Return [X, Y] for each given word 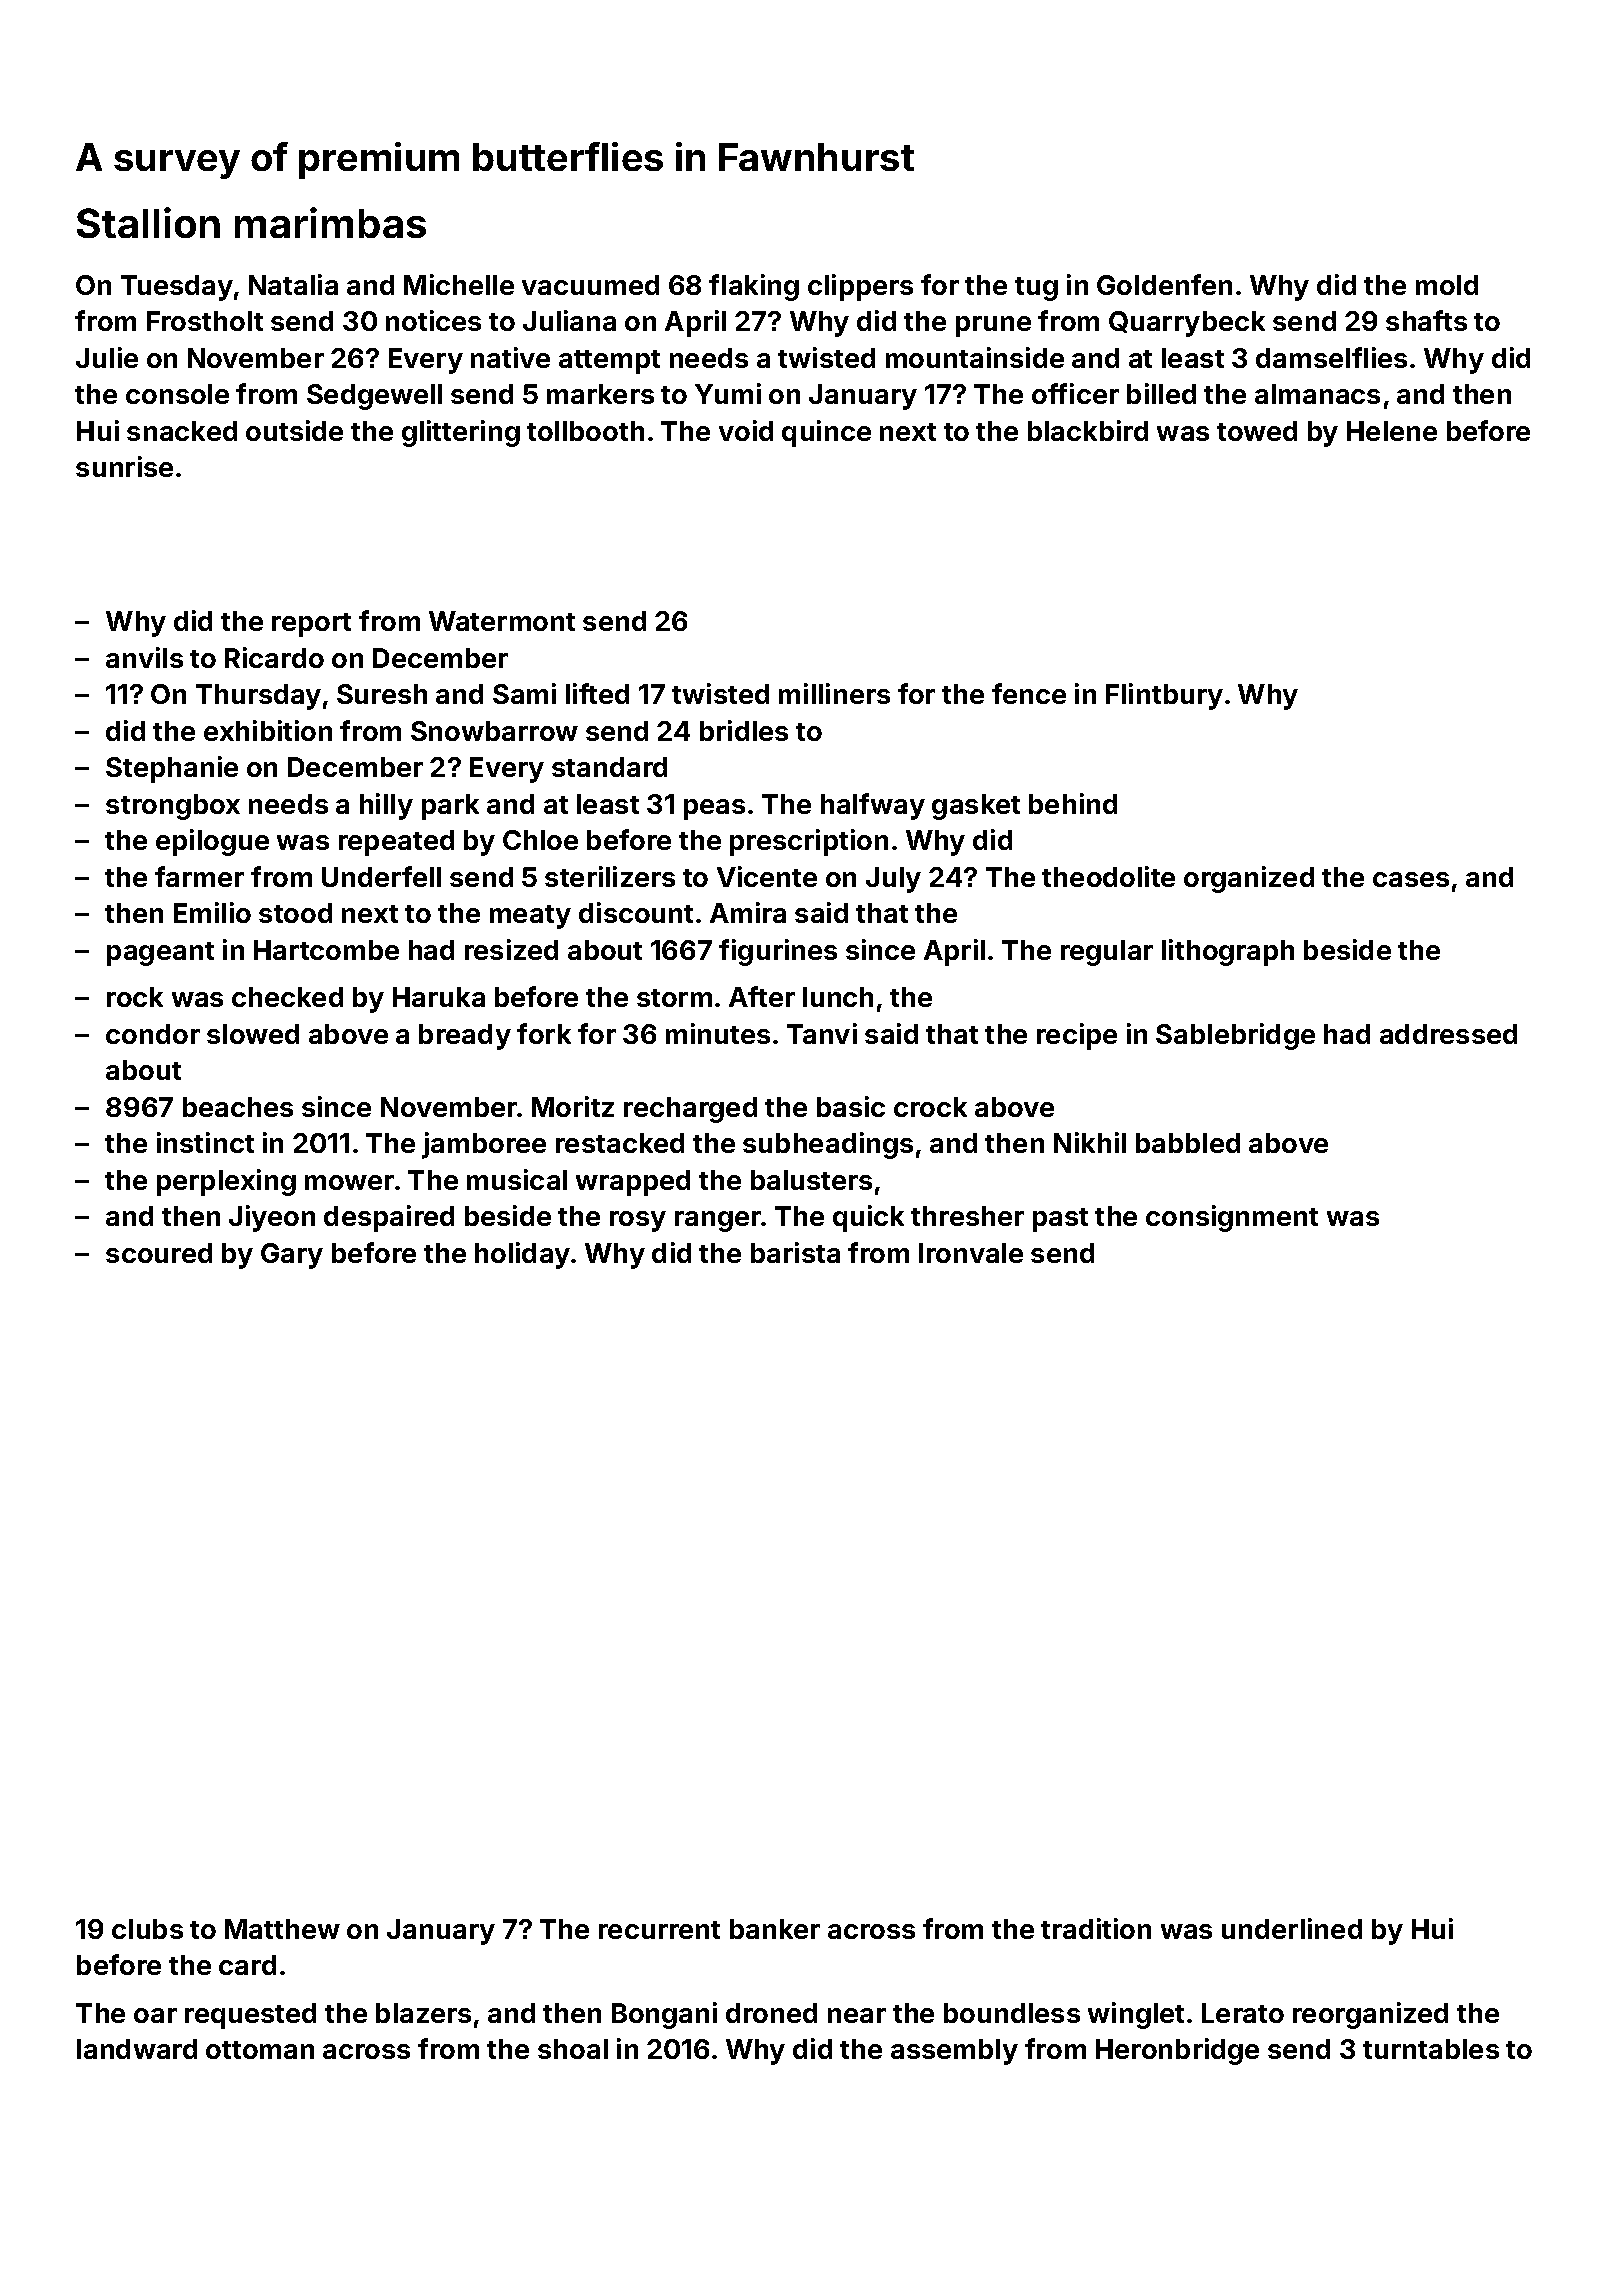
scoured [159, 1253]
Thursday [258, 697]
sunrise [124, 466]
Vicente [767, 876]
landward [137, 2049]
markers [600, 394]
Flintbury [1164, 696]
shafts [1426, 320]
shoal [573, 2049]
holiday [522, 1255]
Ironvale [971, 1253]
